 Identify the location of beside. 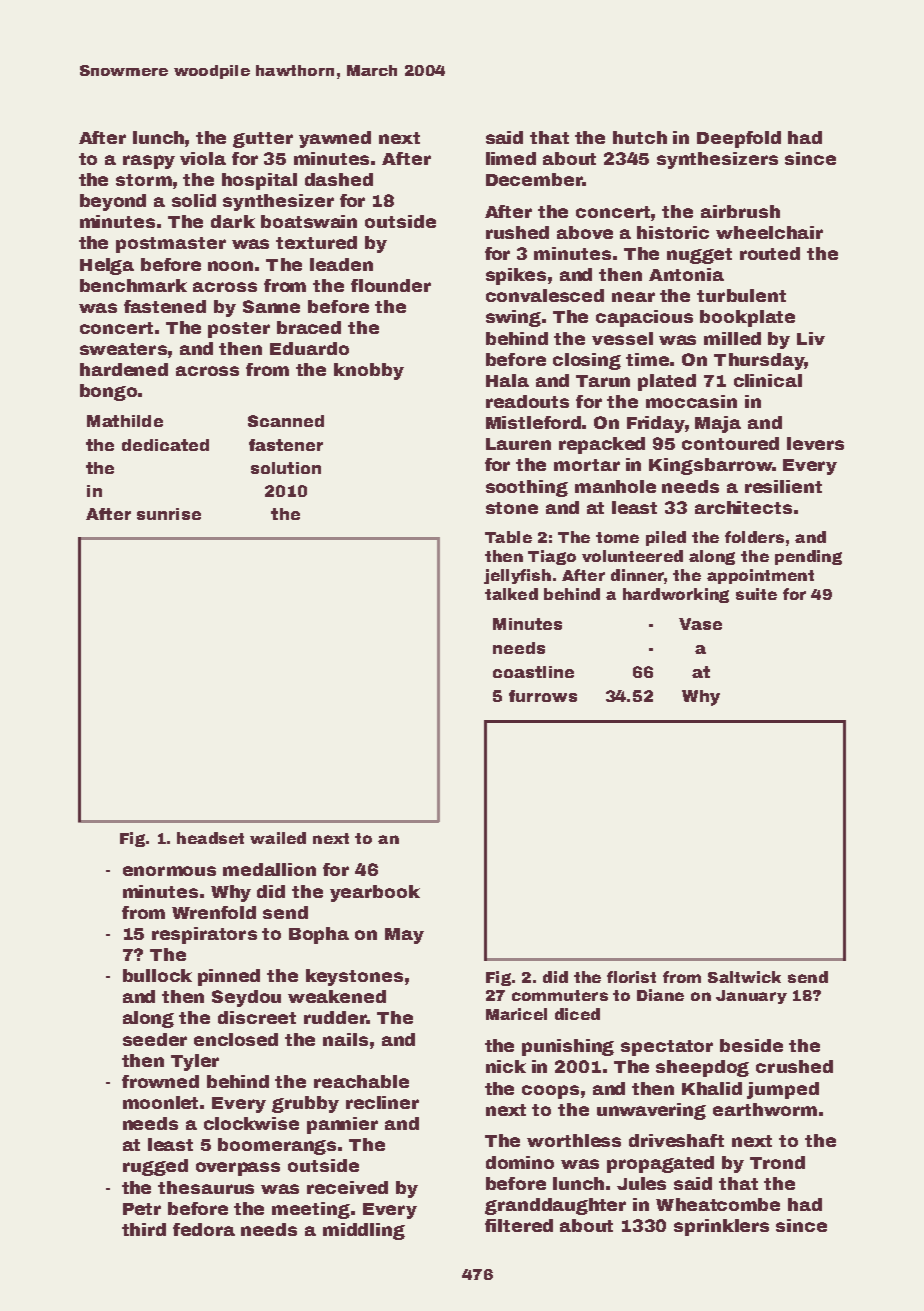
(751, 1045).
